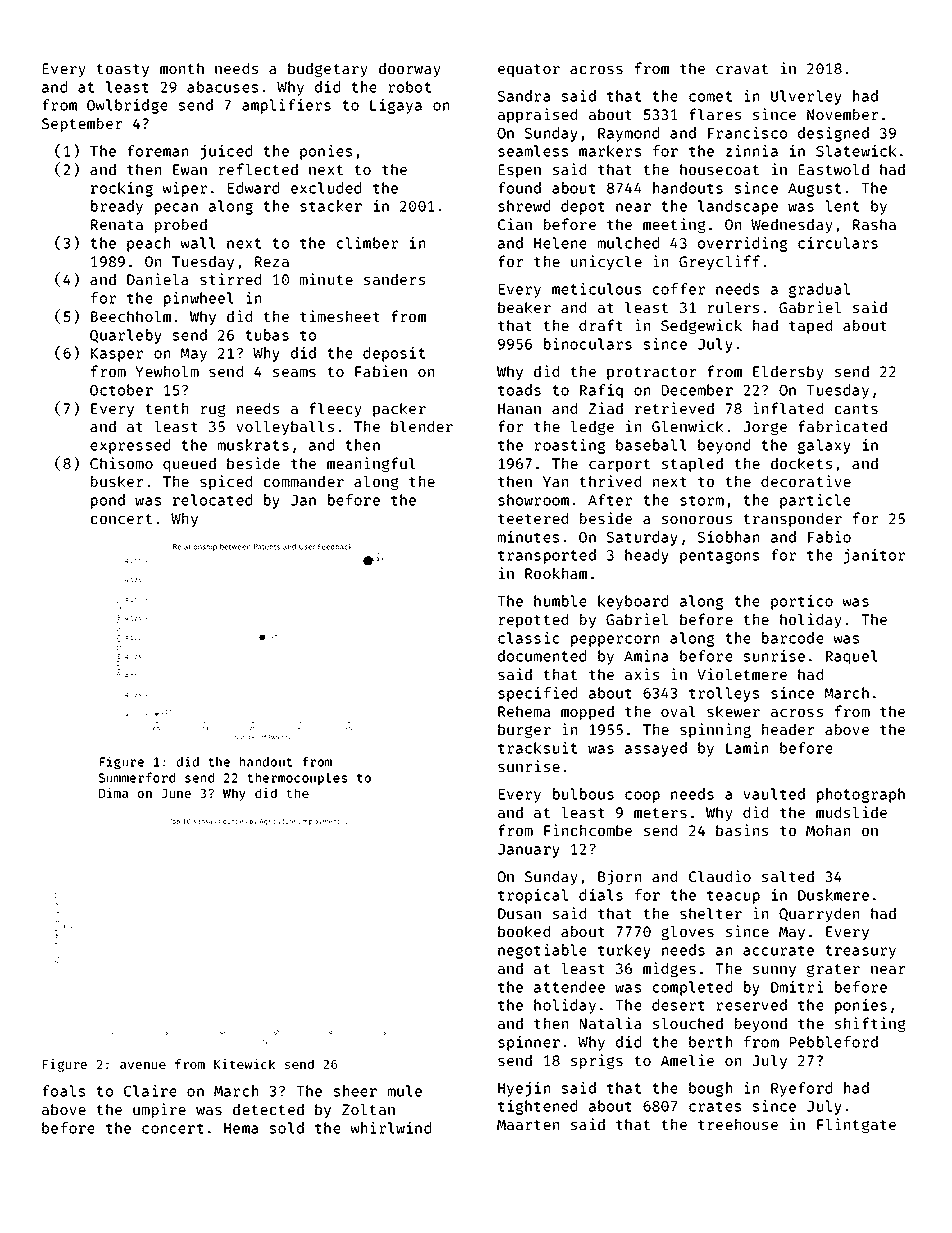 The image size is (952, 1233). Describe the element at coordinates (117, 481) in the screenshot. I see `busker` at that location.
